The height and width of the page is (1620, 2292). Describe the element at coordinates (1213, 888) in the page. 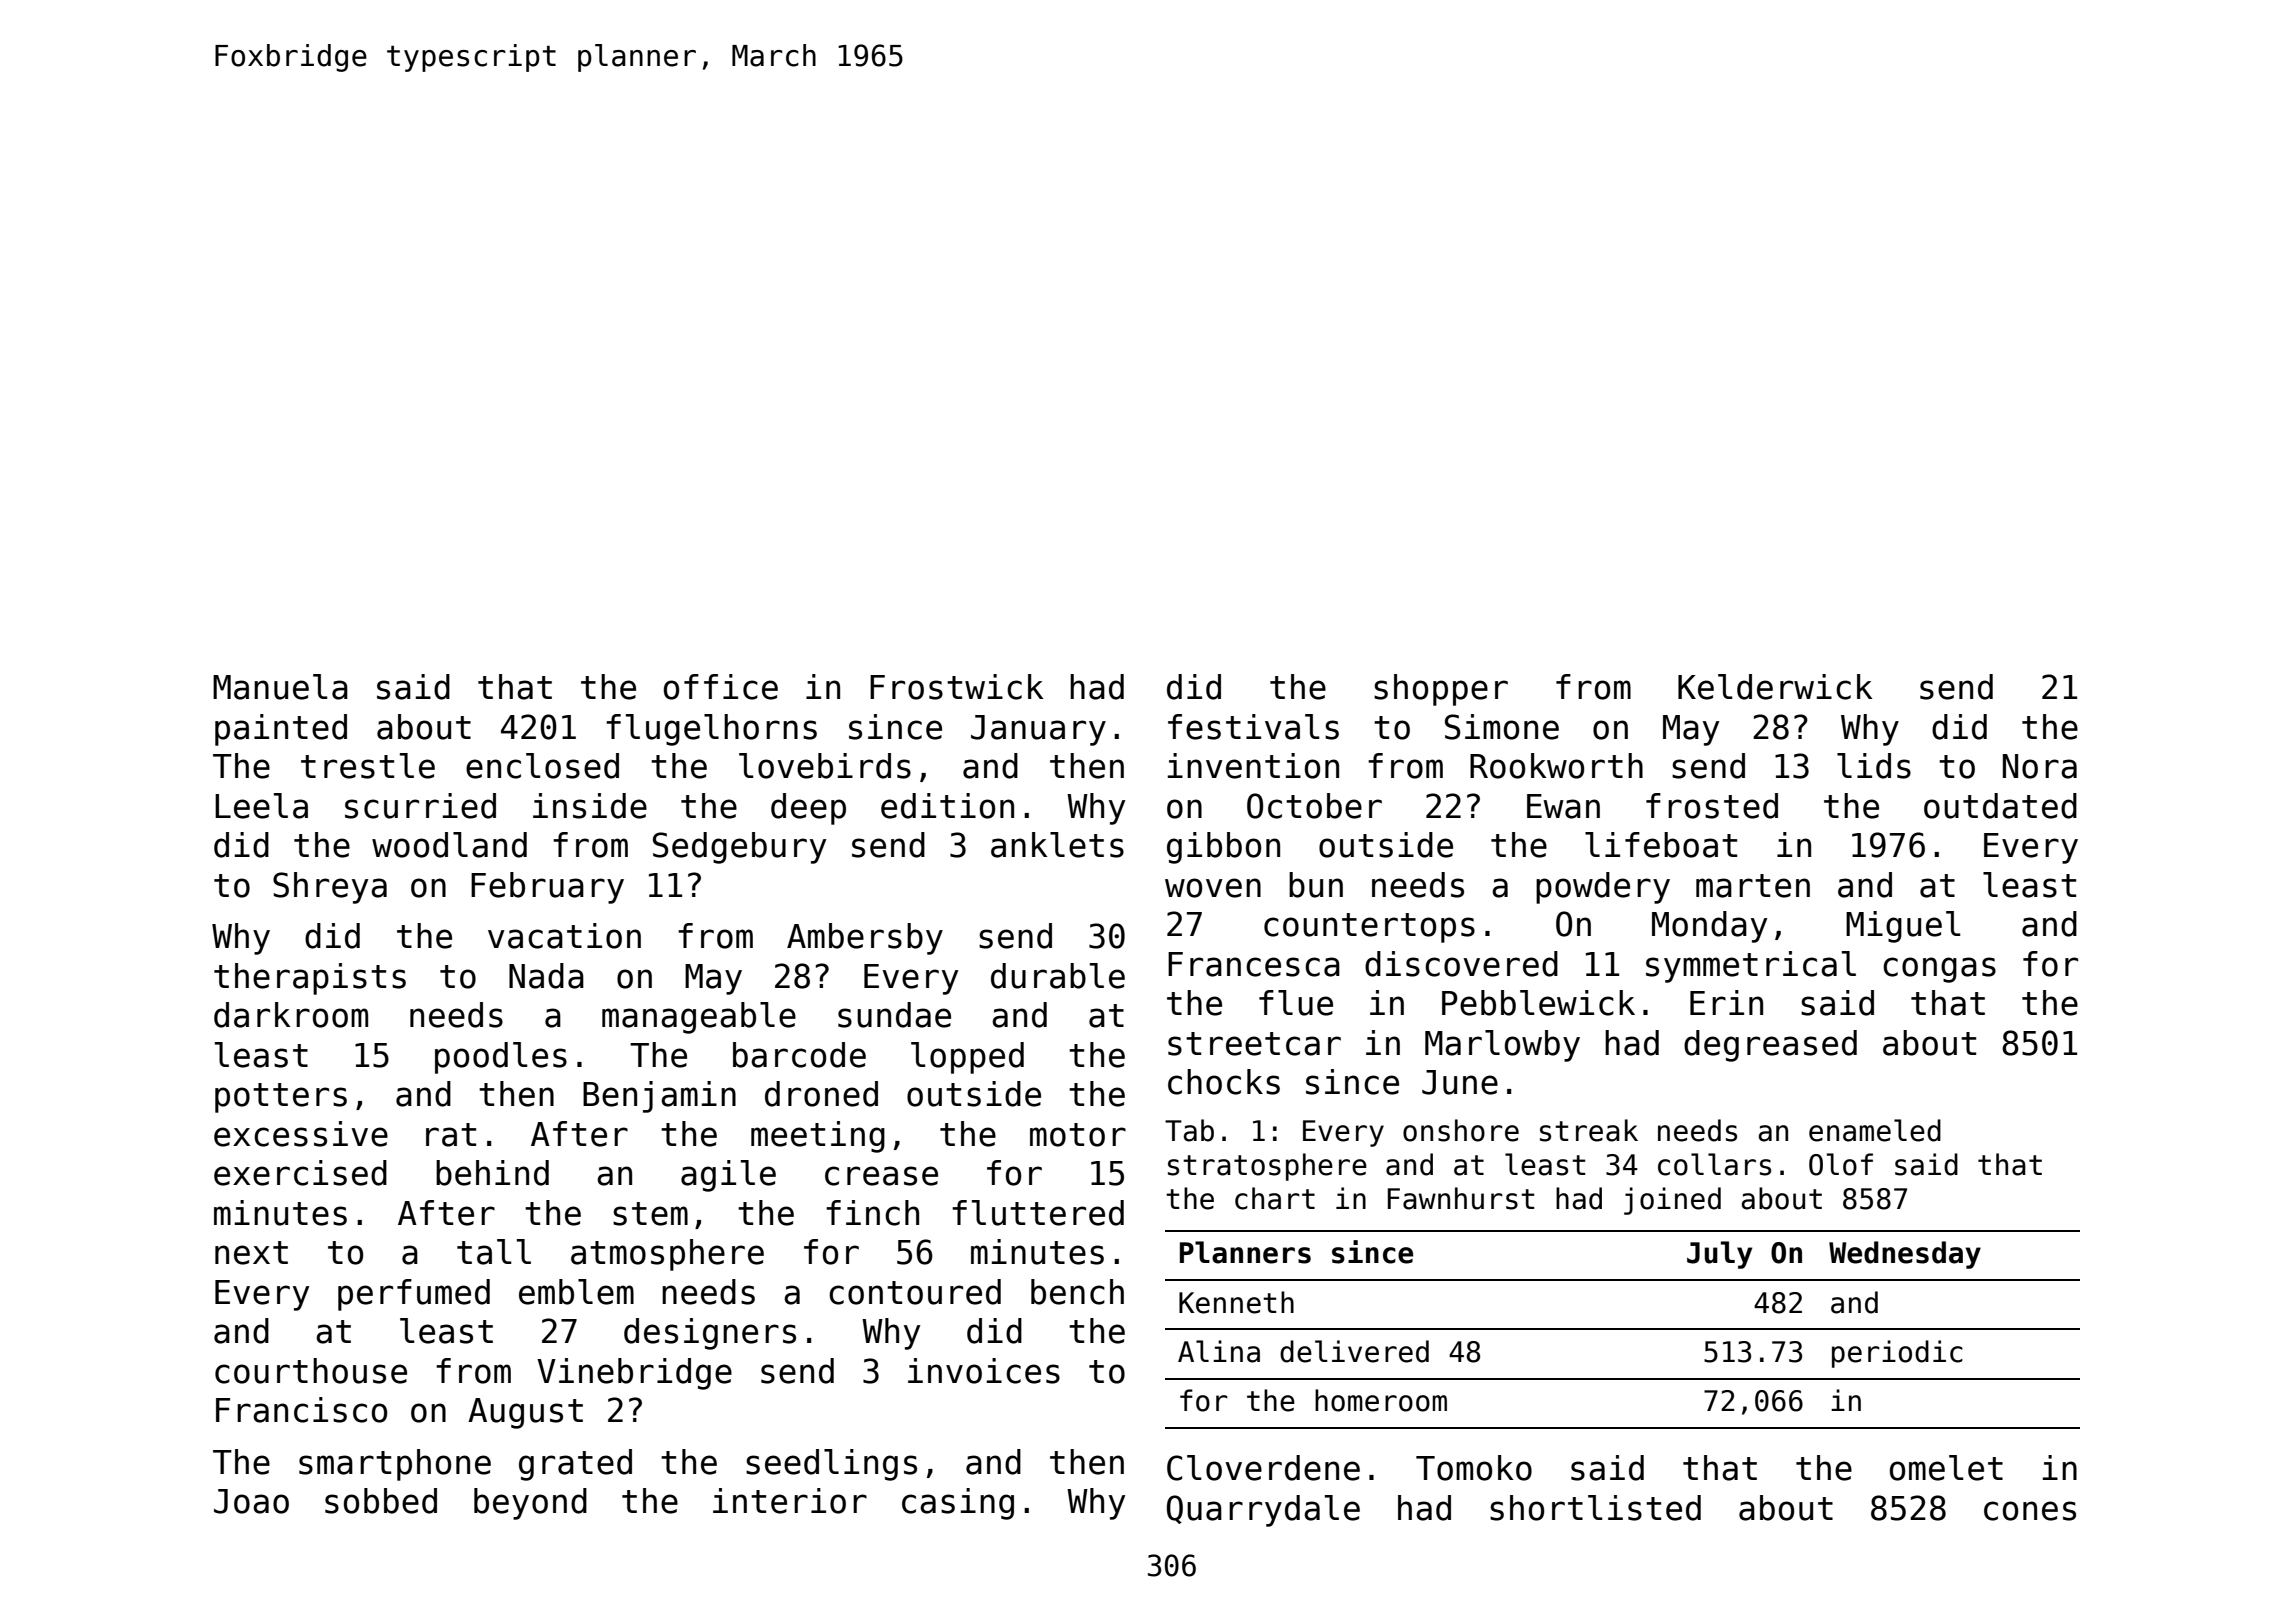

I see `woven` at that location.
